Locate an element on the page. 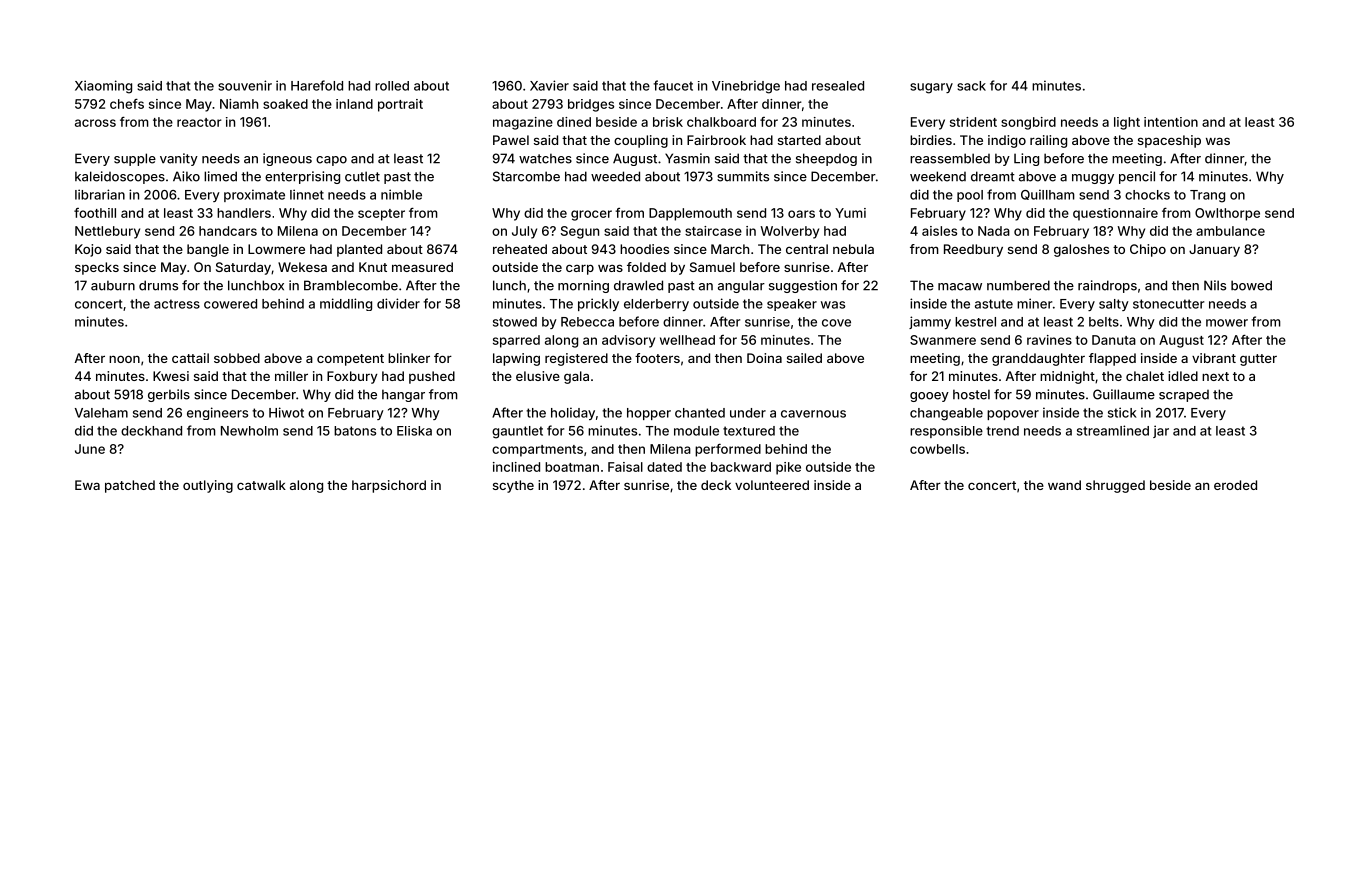 Image resolution: width=1372 pixels, height=887 pixels. indigo is located at coordinates (1007, 141).
